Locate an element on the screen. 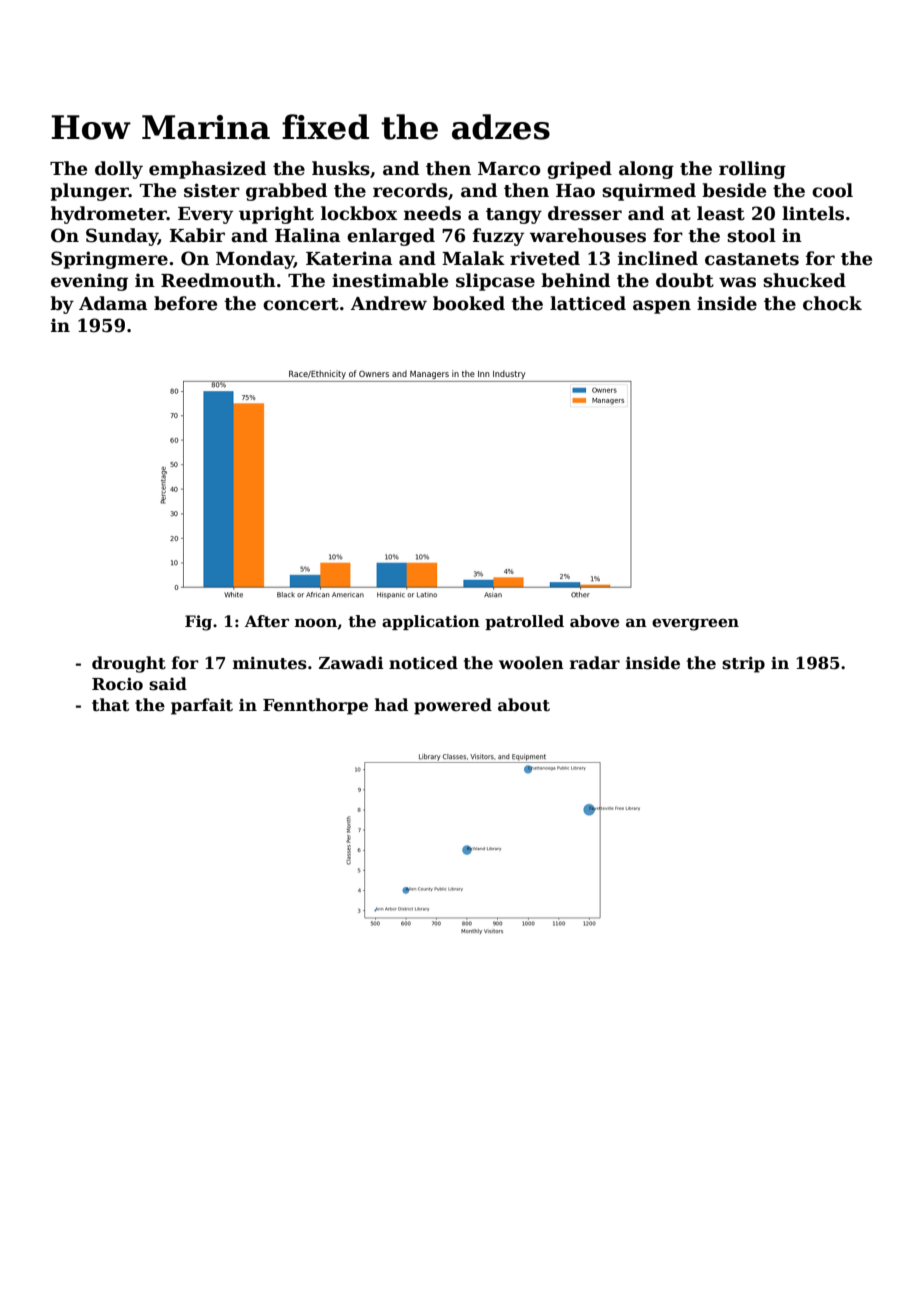  minutes is located at coordinates (270, 663).
